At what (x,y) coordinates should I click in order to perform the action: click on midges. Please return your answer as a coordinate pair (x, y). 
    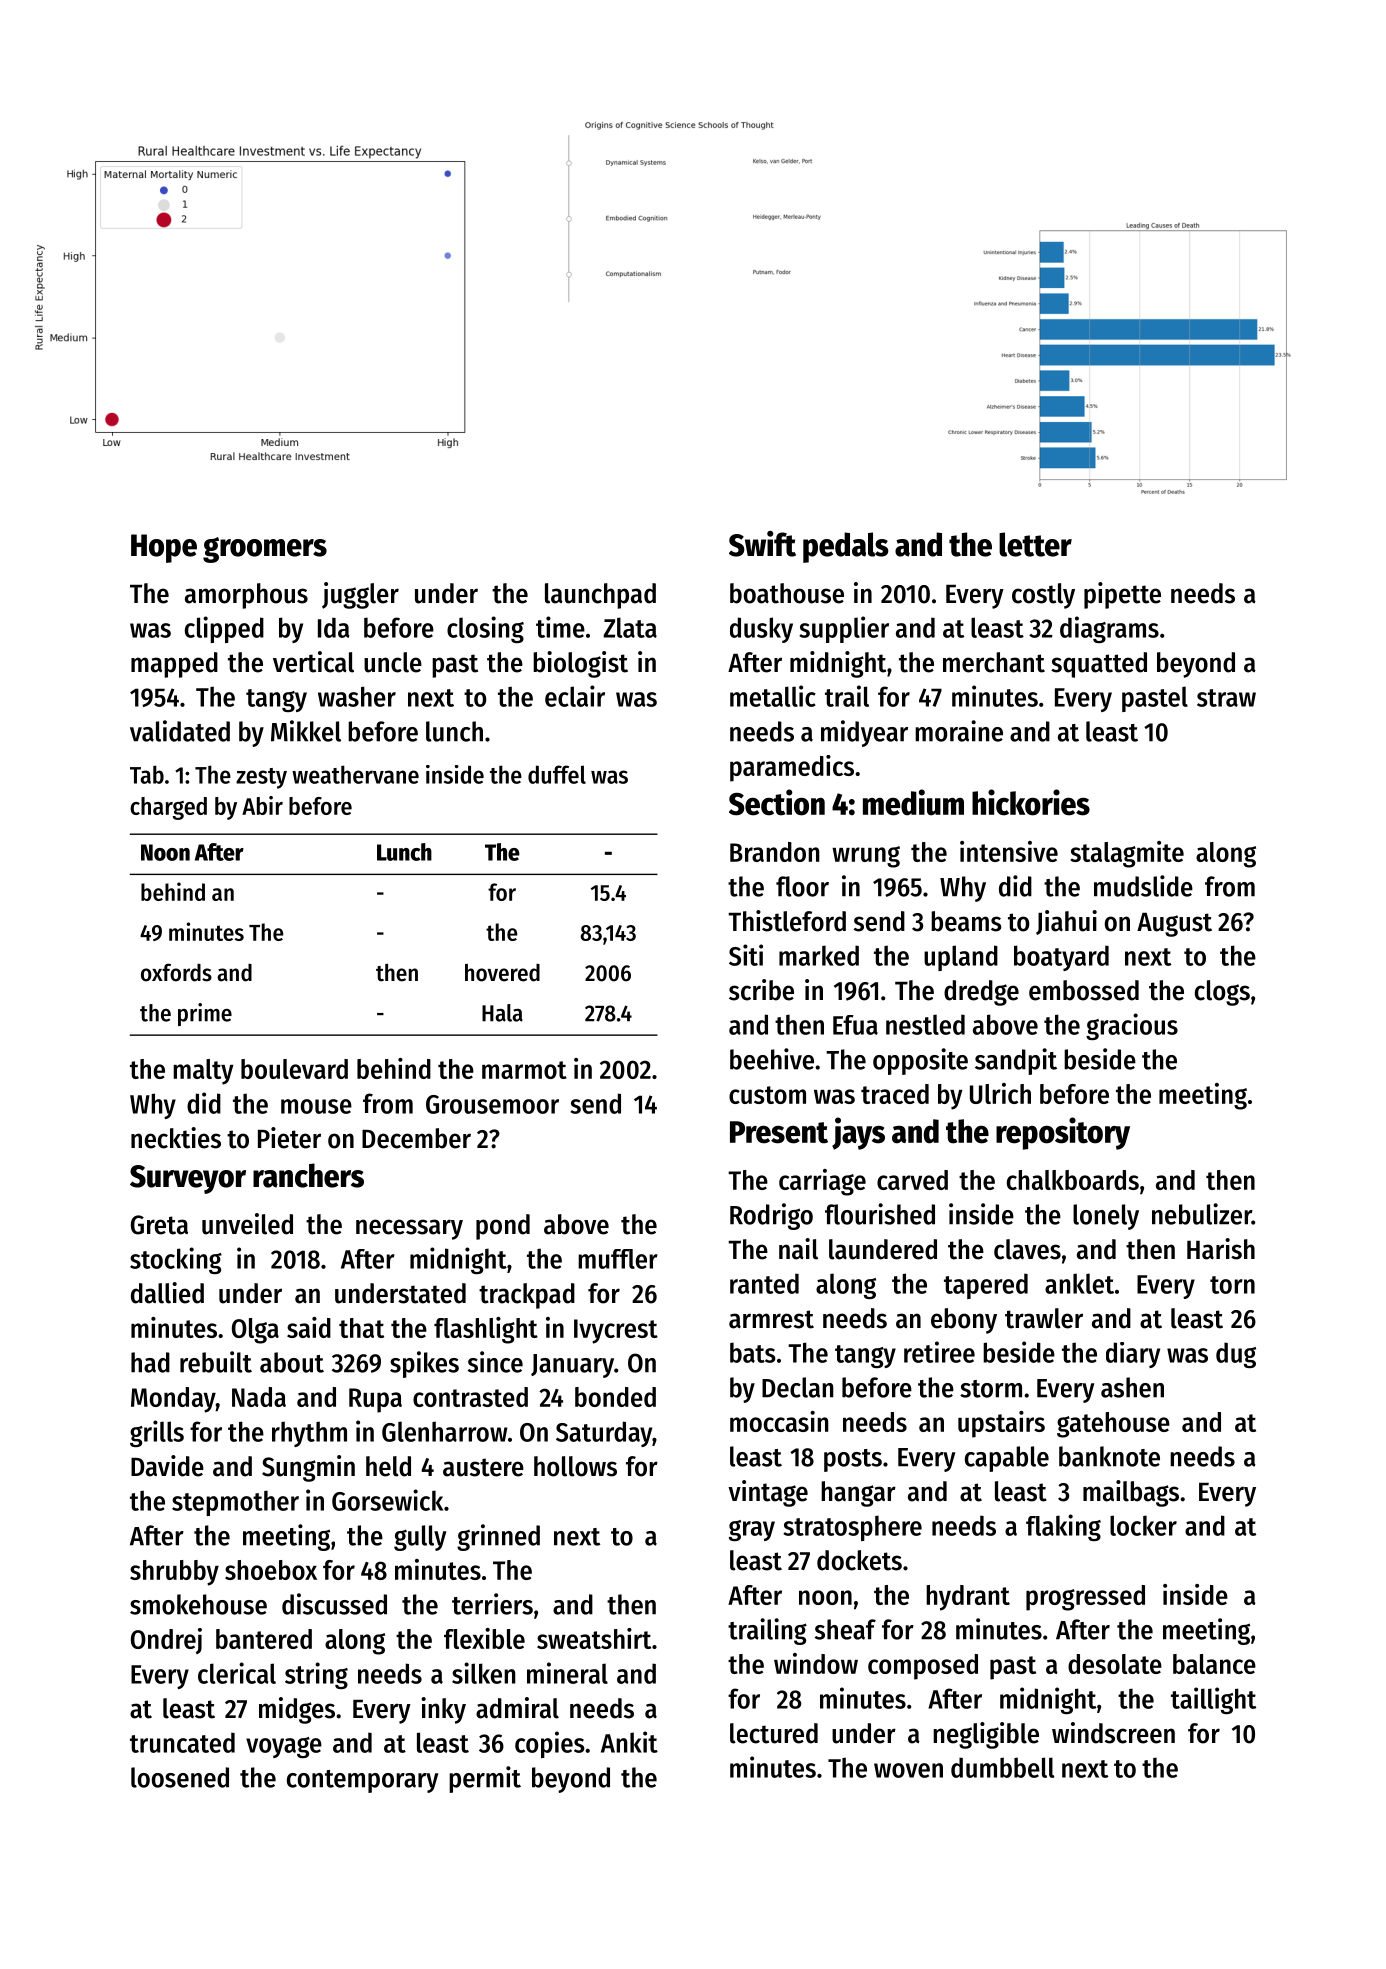
    Looking at the image, I should click on (297, 1710).
